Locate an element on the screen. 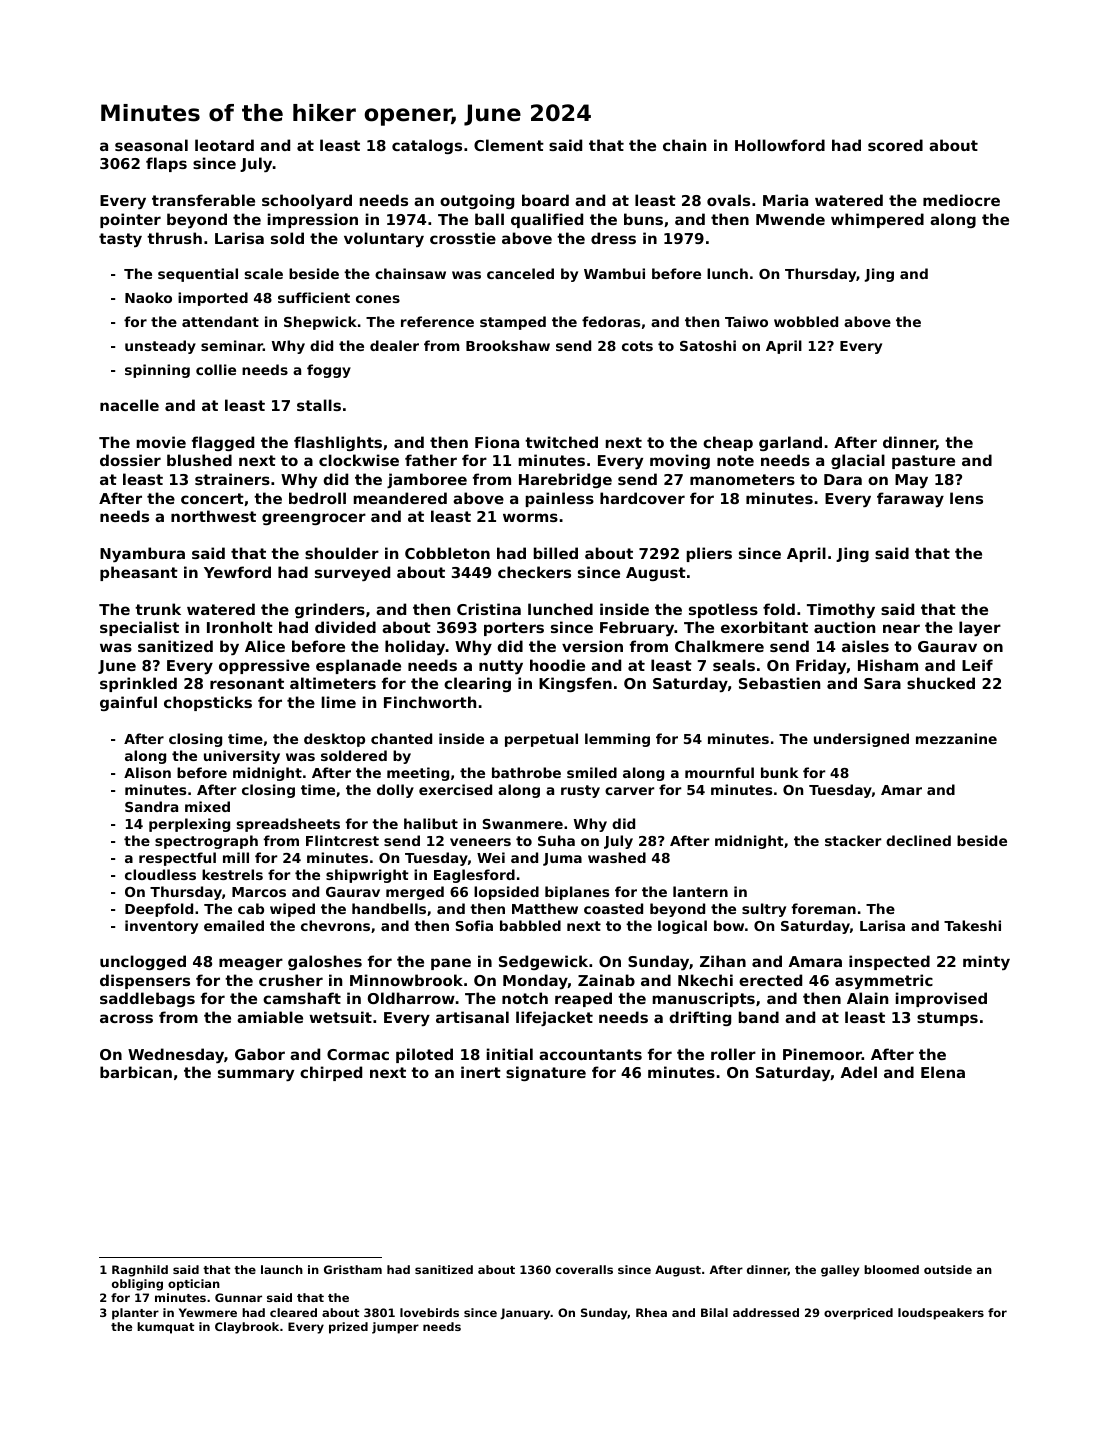 The height and width of the screenshot is (1437, 1110). Alain is located at coordinates (867, 998).
